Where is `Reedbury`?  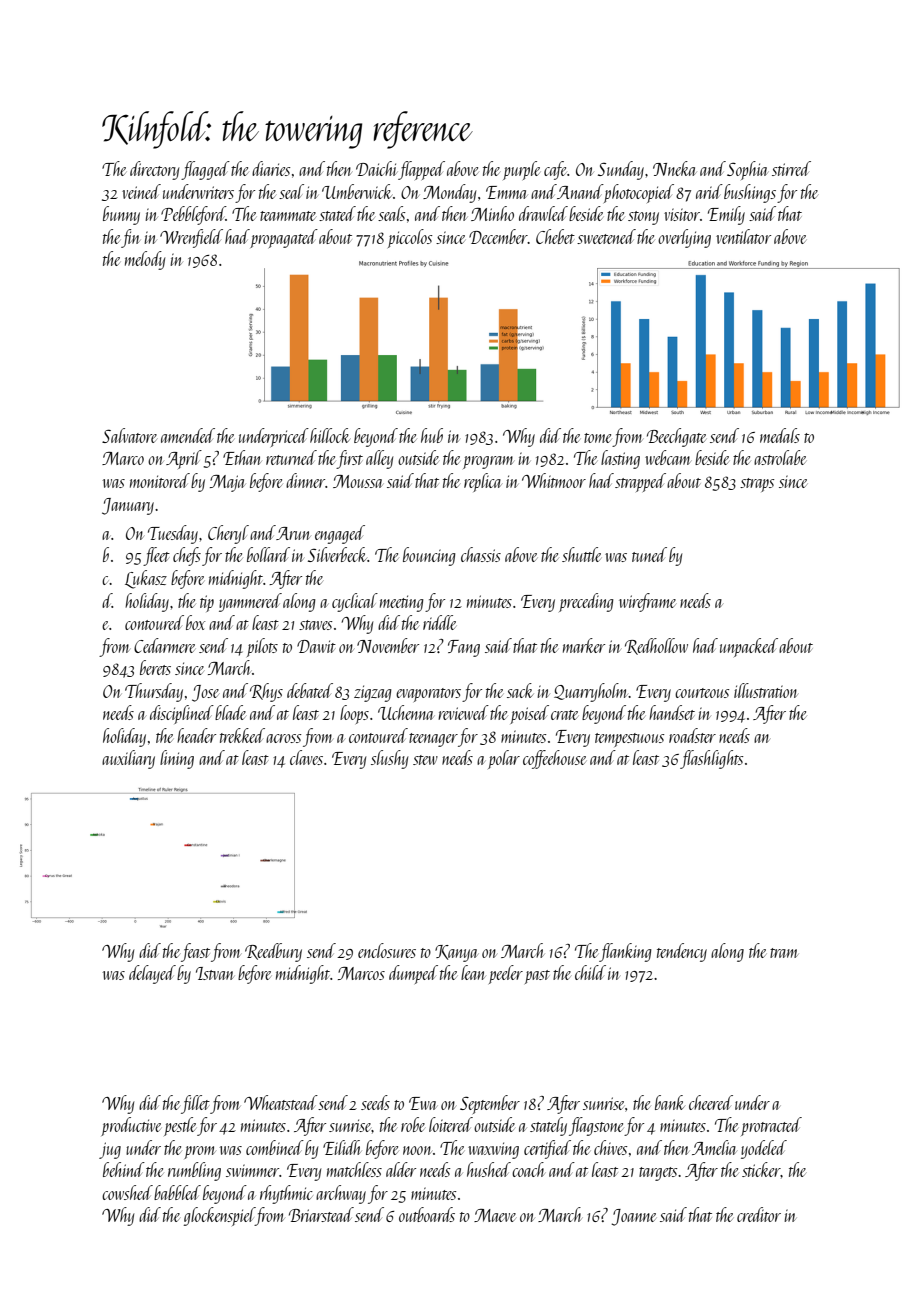 Reedbury is located at coordinates (273, 952).
